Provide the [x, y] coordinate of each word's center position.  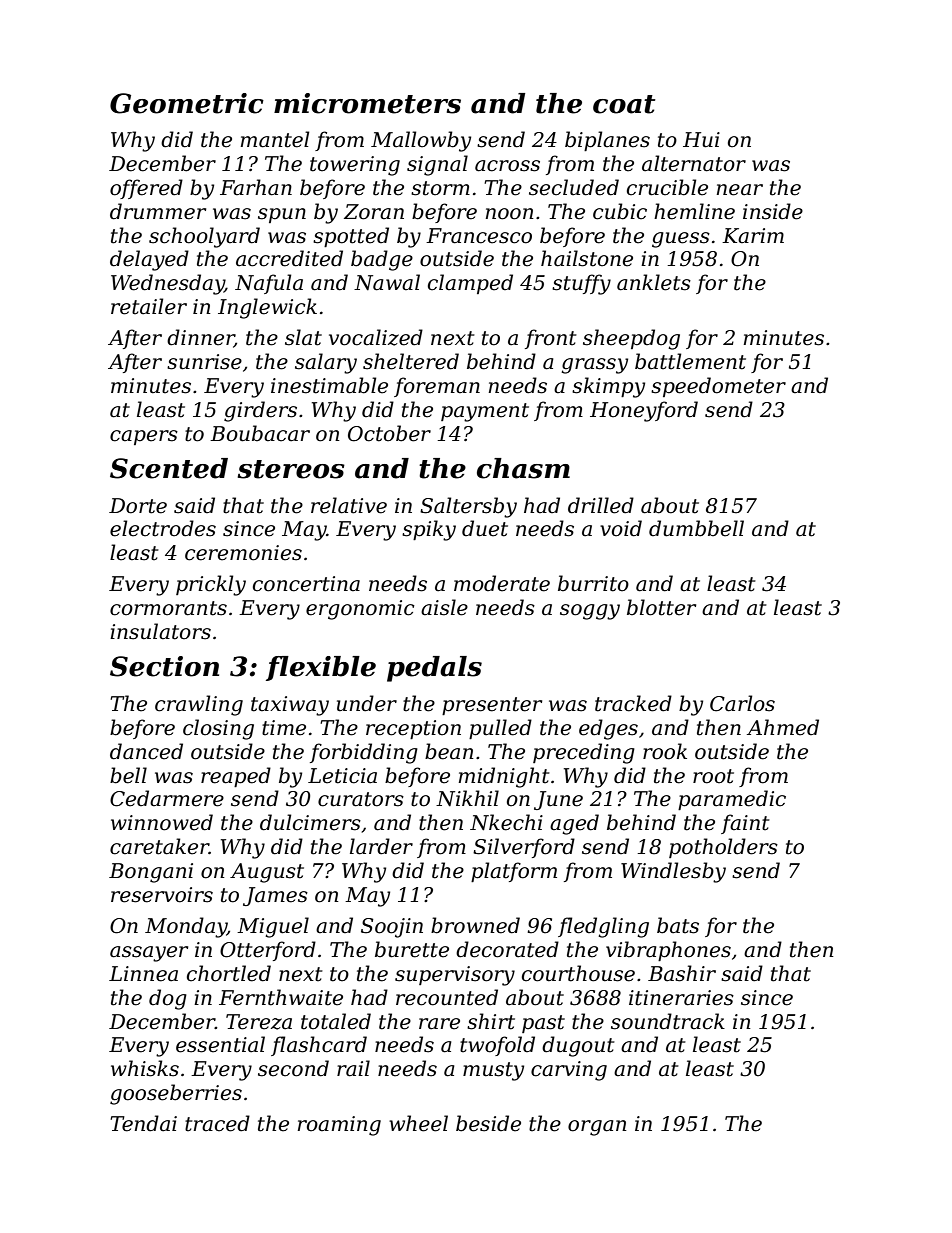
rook [665, 751]
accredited [289, 258]
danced [146, 751]
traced [217, 1123]
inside [773, 211]
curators [361, 799]
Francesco [479, 236]
